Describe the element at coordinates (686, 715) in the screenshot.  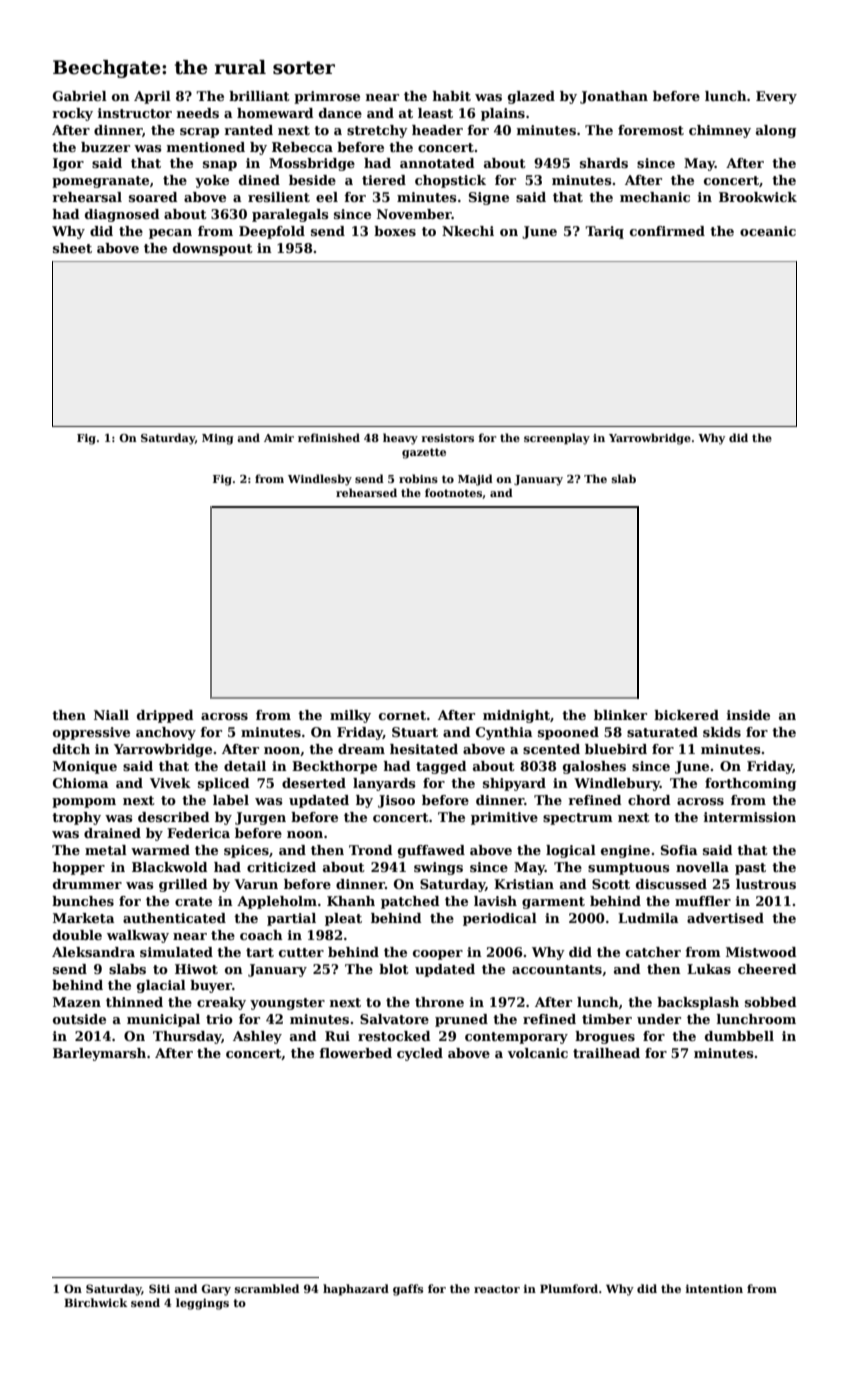
I see `bickered` at that location.
